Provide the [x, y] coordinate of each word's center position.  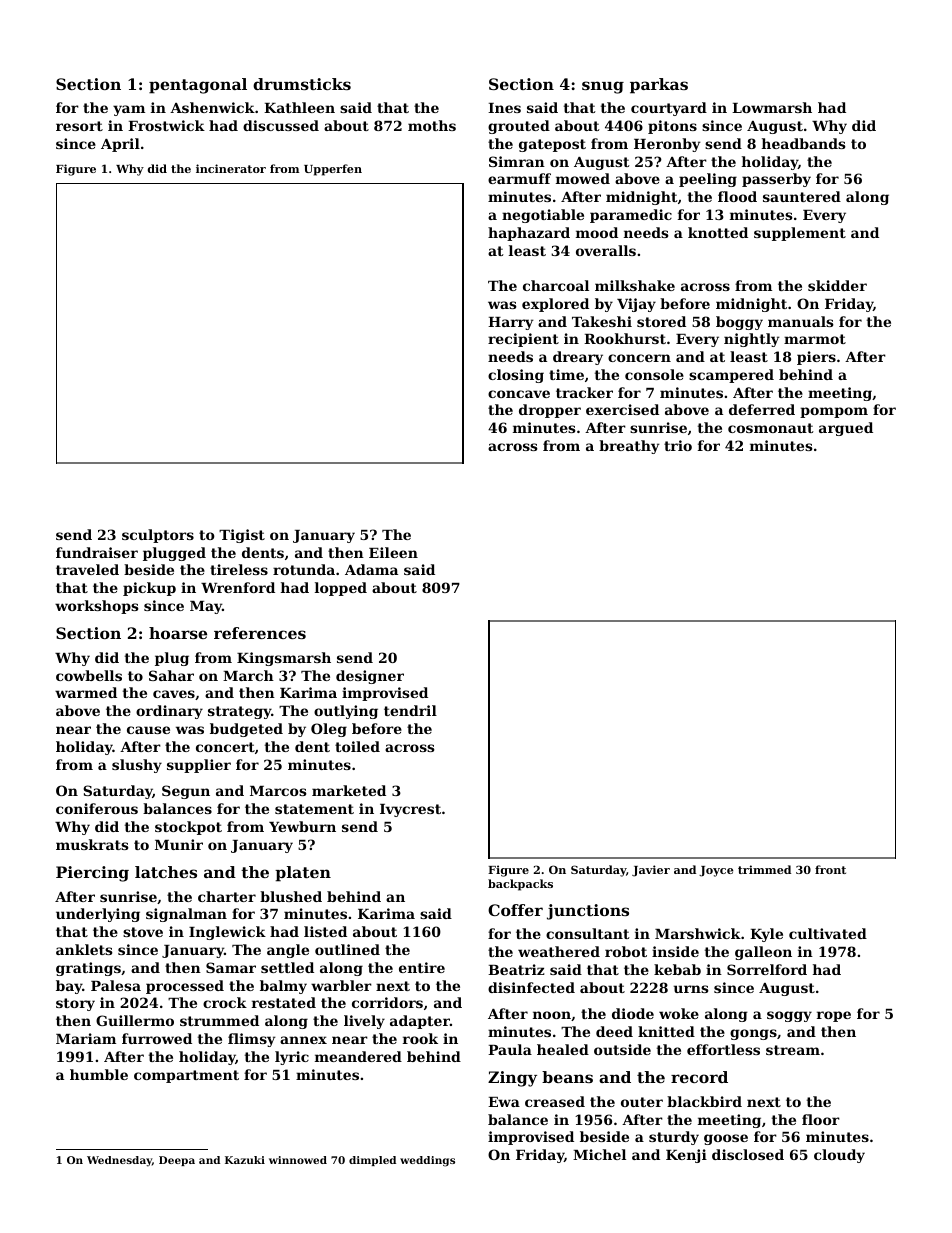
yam [129, 110]
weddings [427, 1161]
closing [516, 376]
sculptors [158, 536]
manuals [801, 321]
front [830, 869]
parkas [659, 86]
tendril [410, 710]
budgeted [246, 730]
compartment [186, 1076]
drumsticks [302, 84]
